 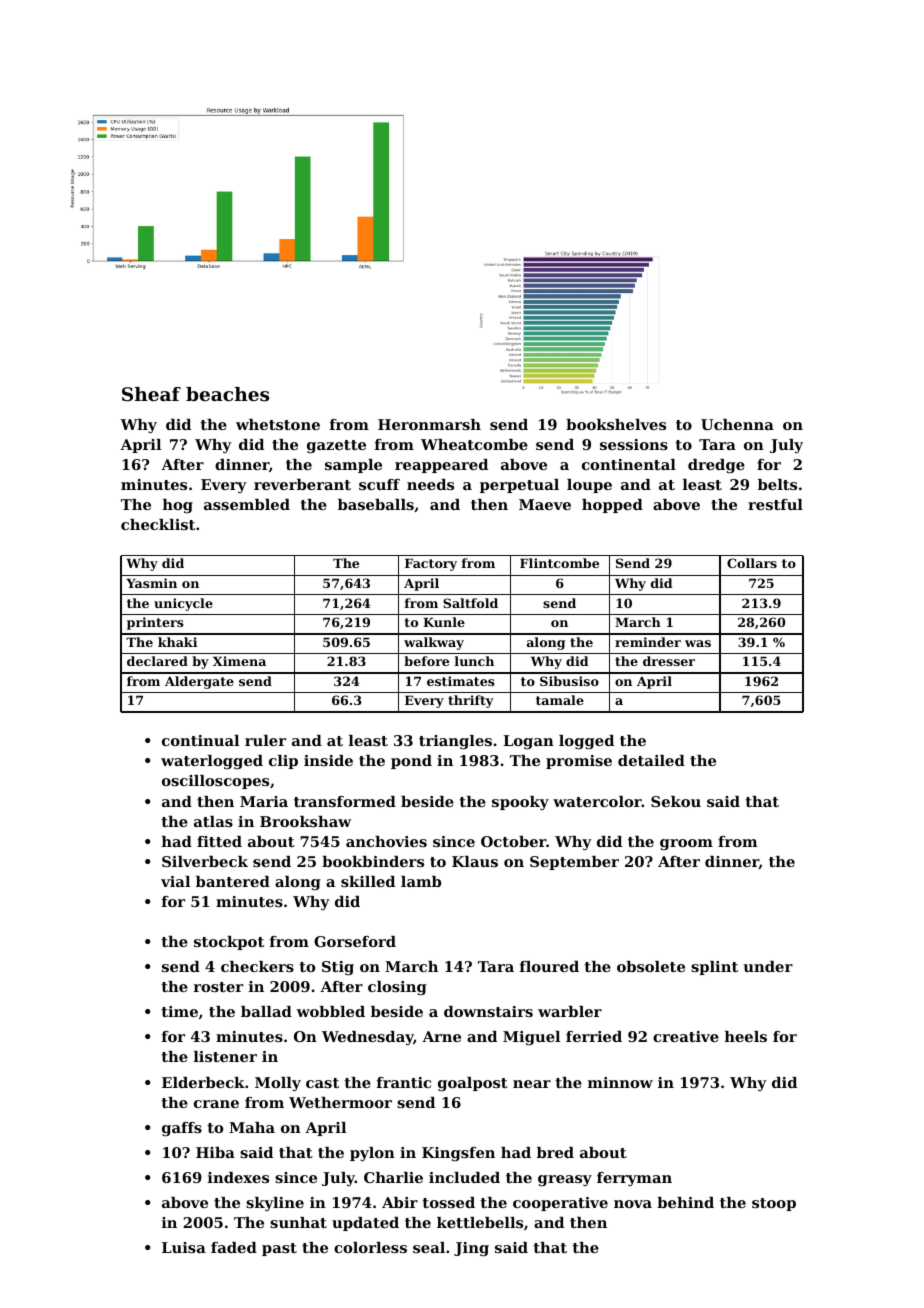 I want to click on bookshelves, so click(x=616, y=424).
